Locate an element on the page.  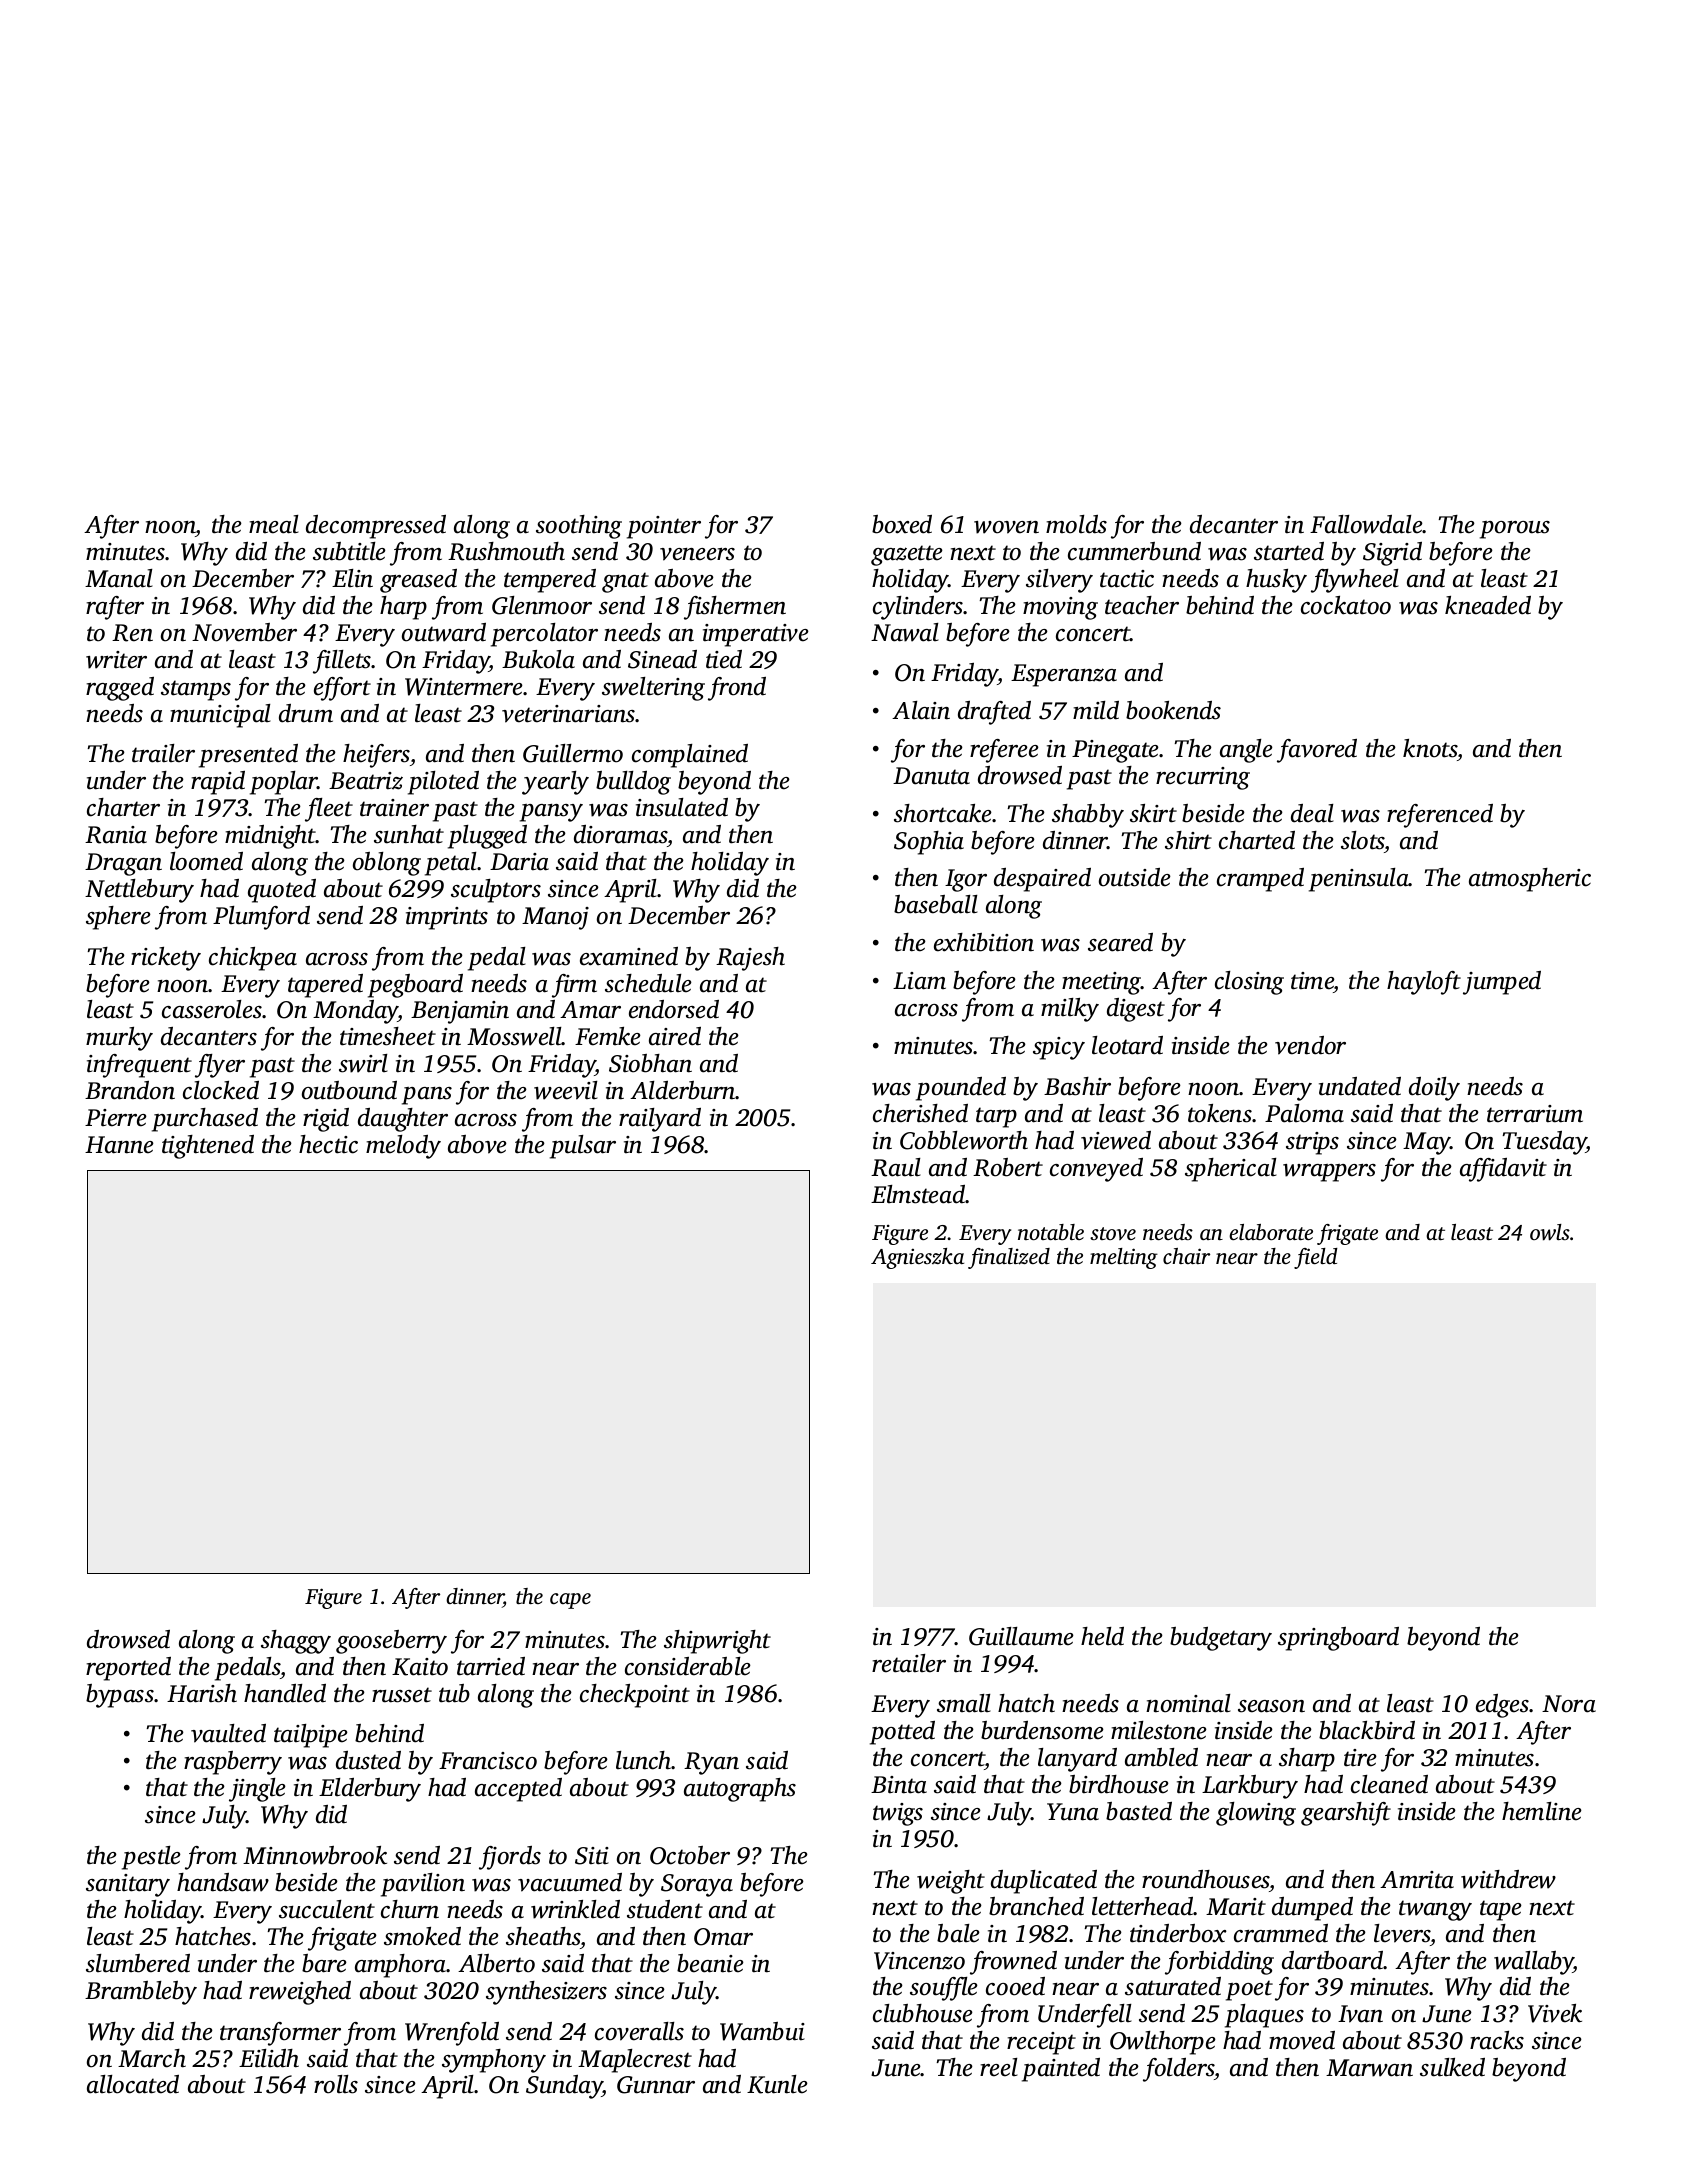
shipwright is located at coordinates (717, 1642).
